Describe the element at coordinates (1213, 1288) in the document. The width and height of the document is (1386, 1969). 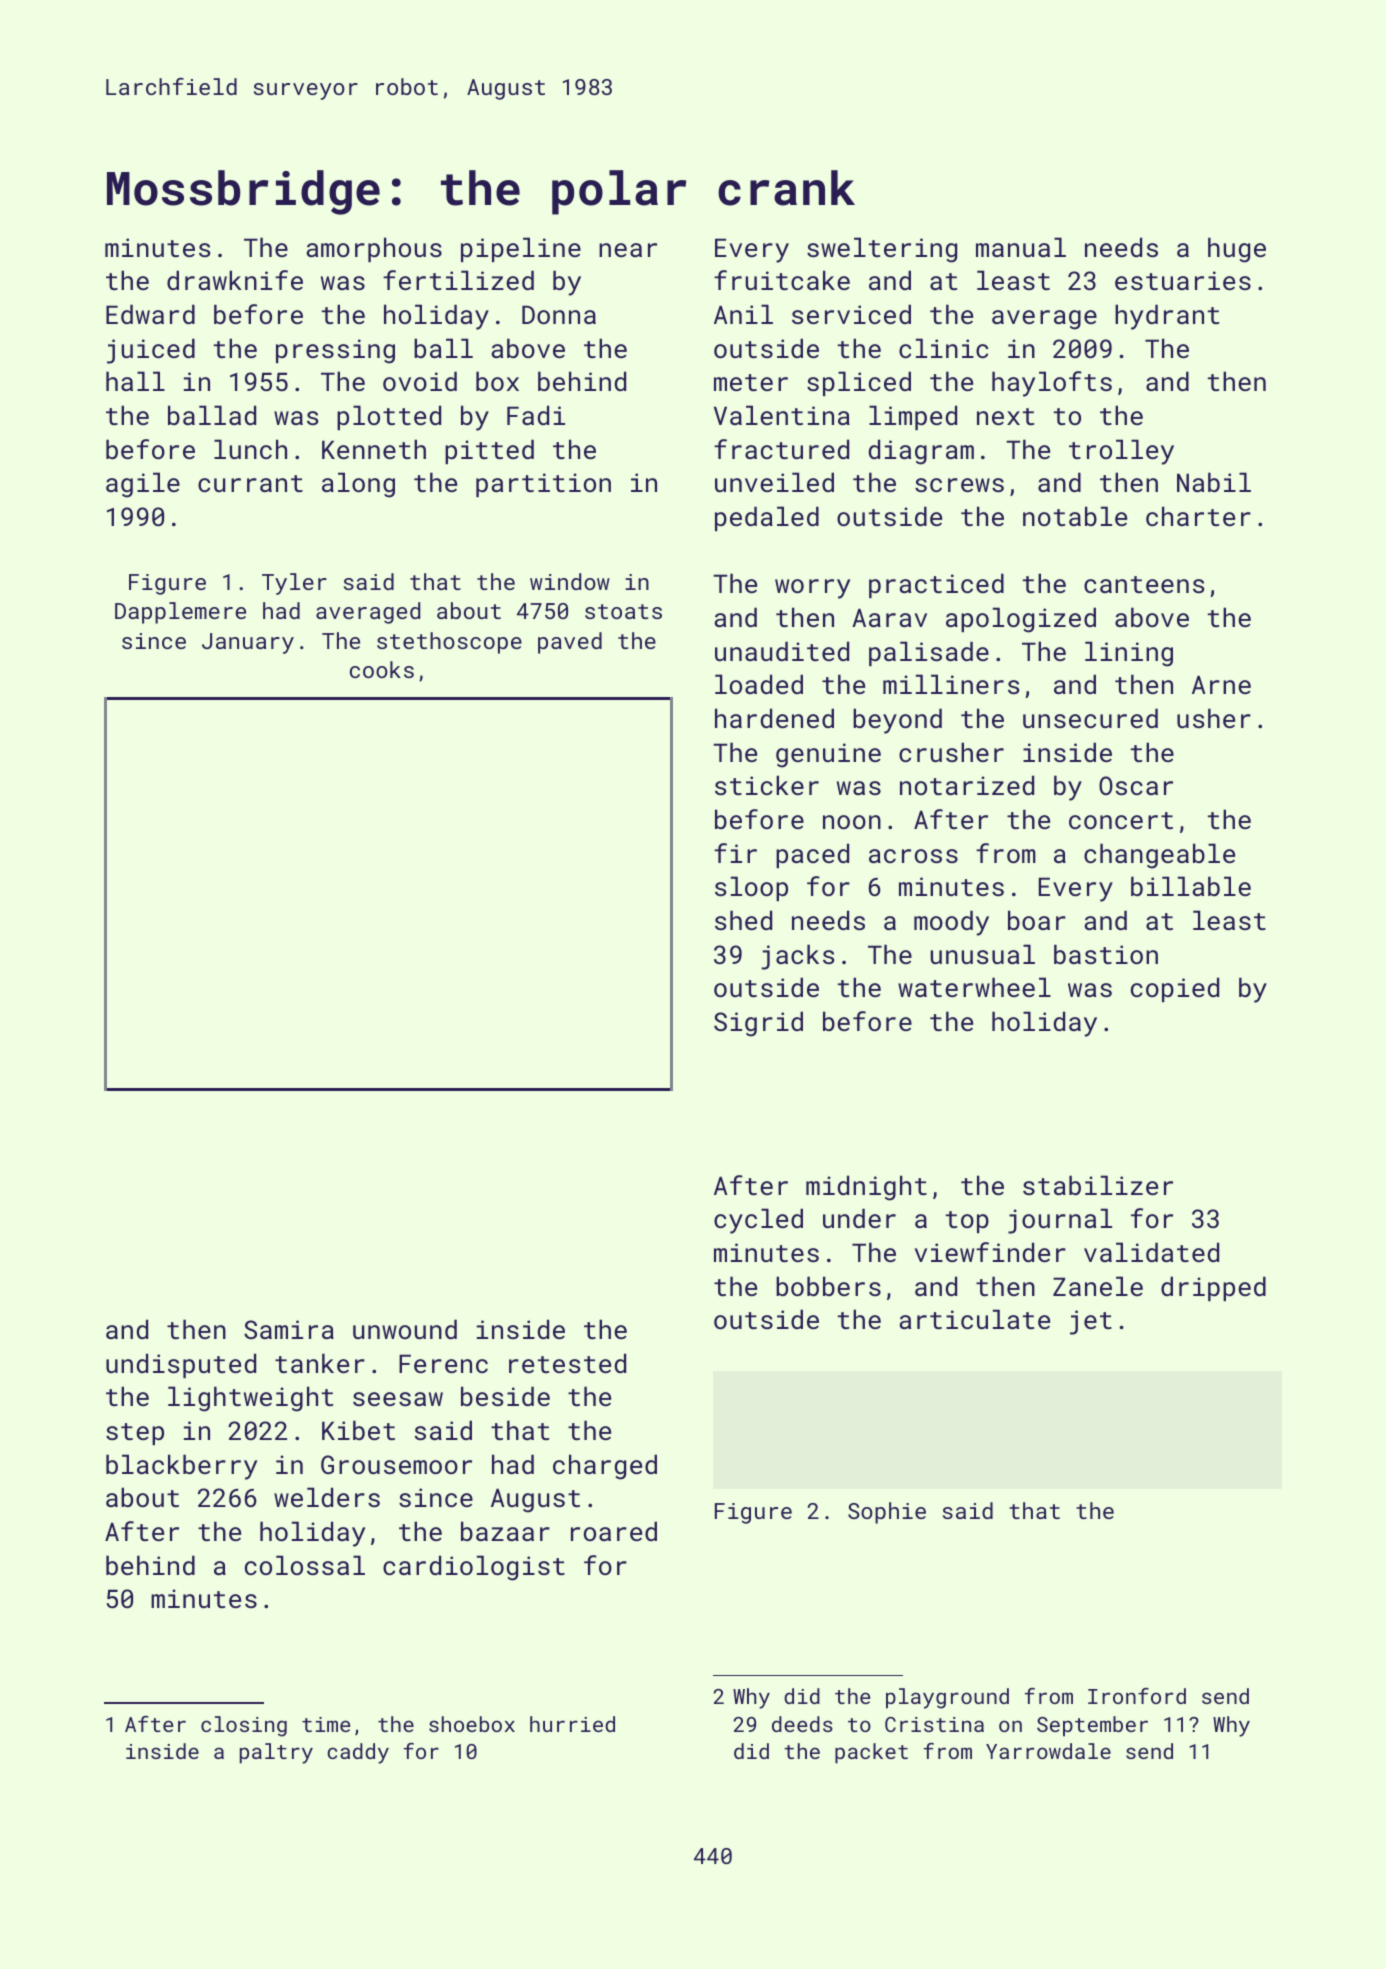
I see `dripped` at that location.
